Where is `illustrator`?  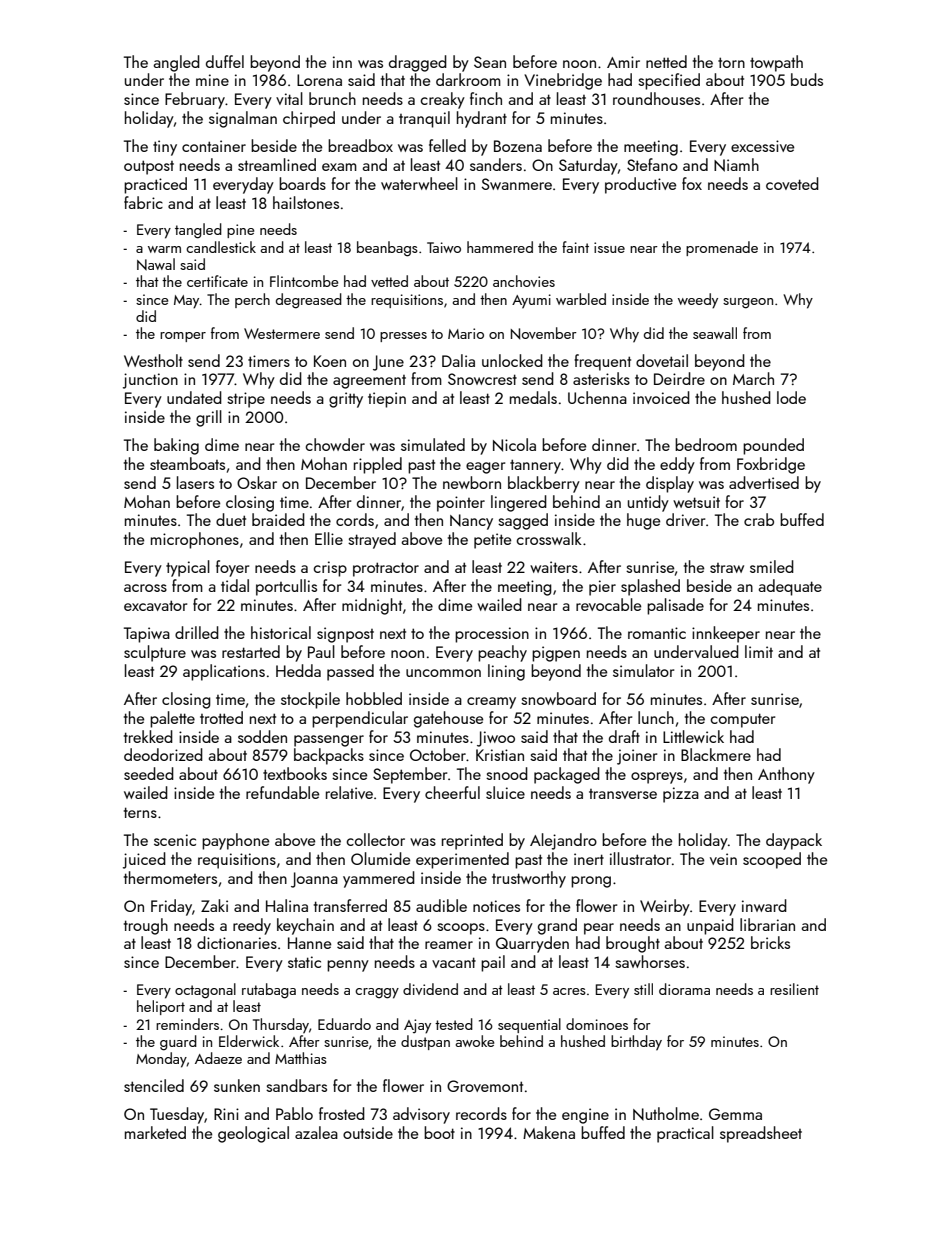 illustrator is located at coordinates (640, 858).
